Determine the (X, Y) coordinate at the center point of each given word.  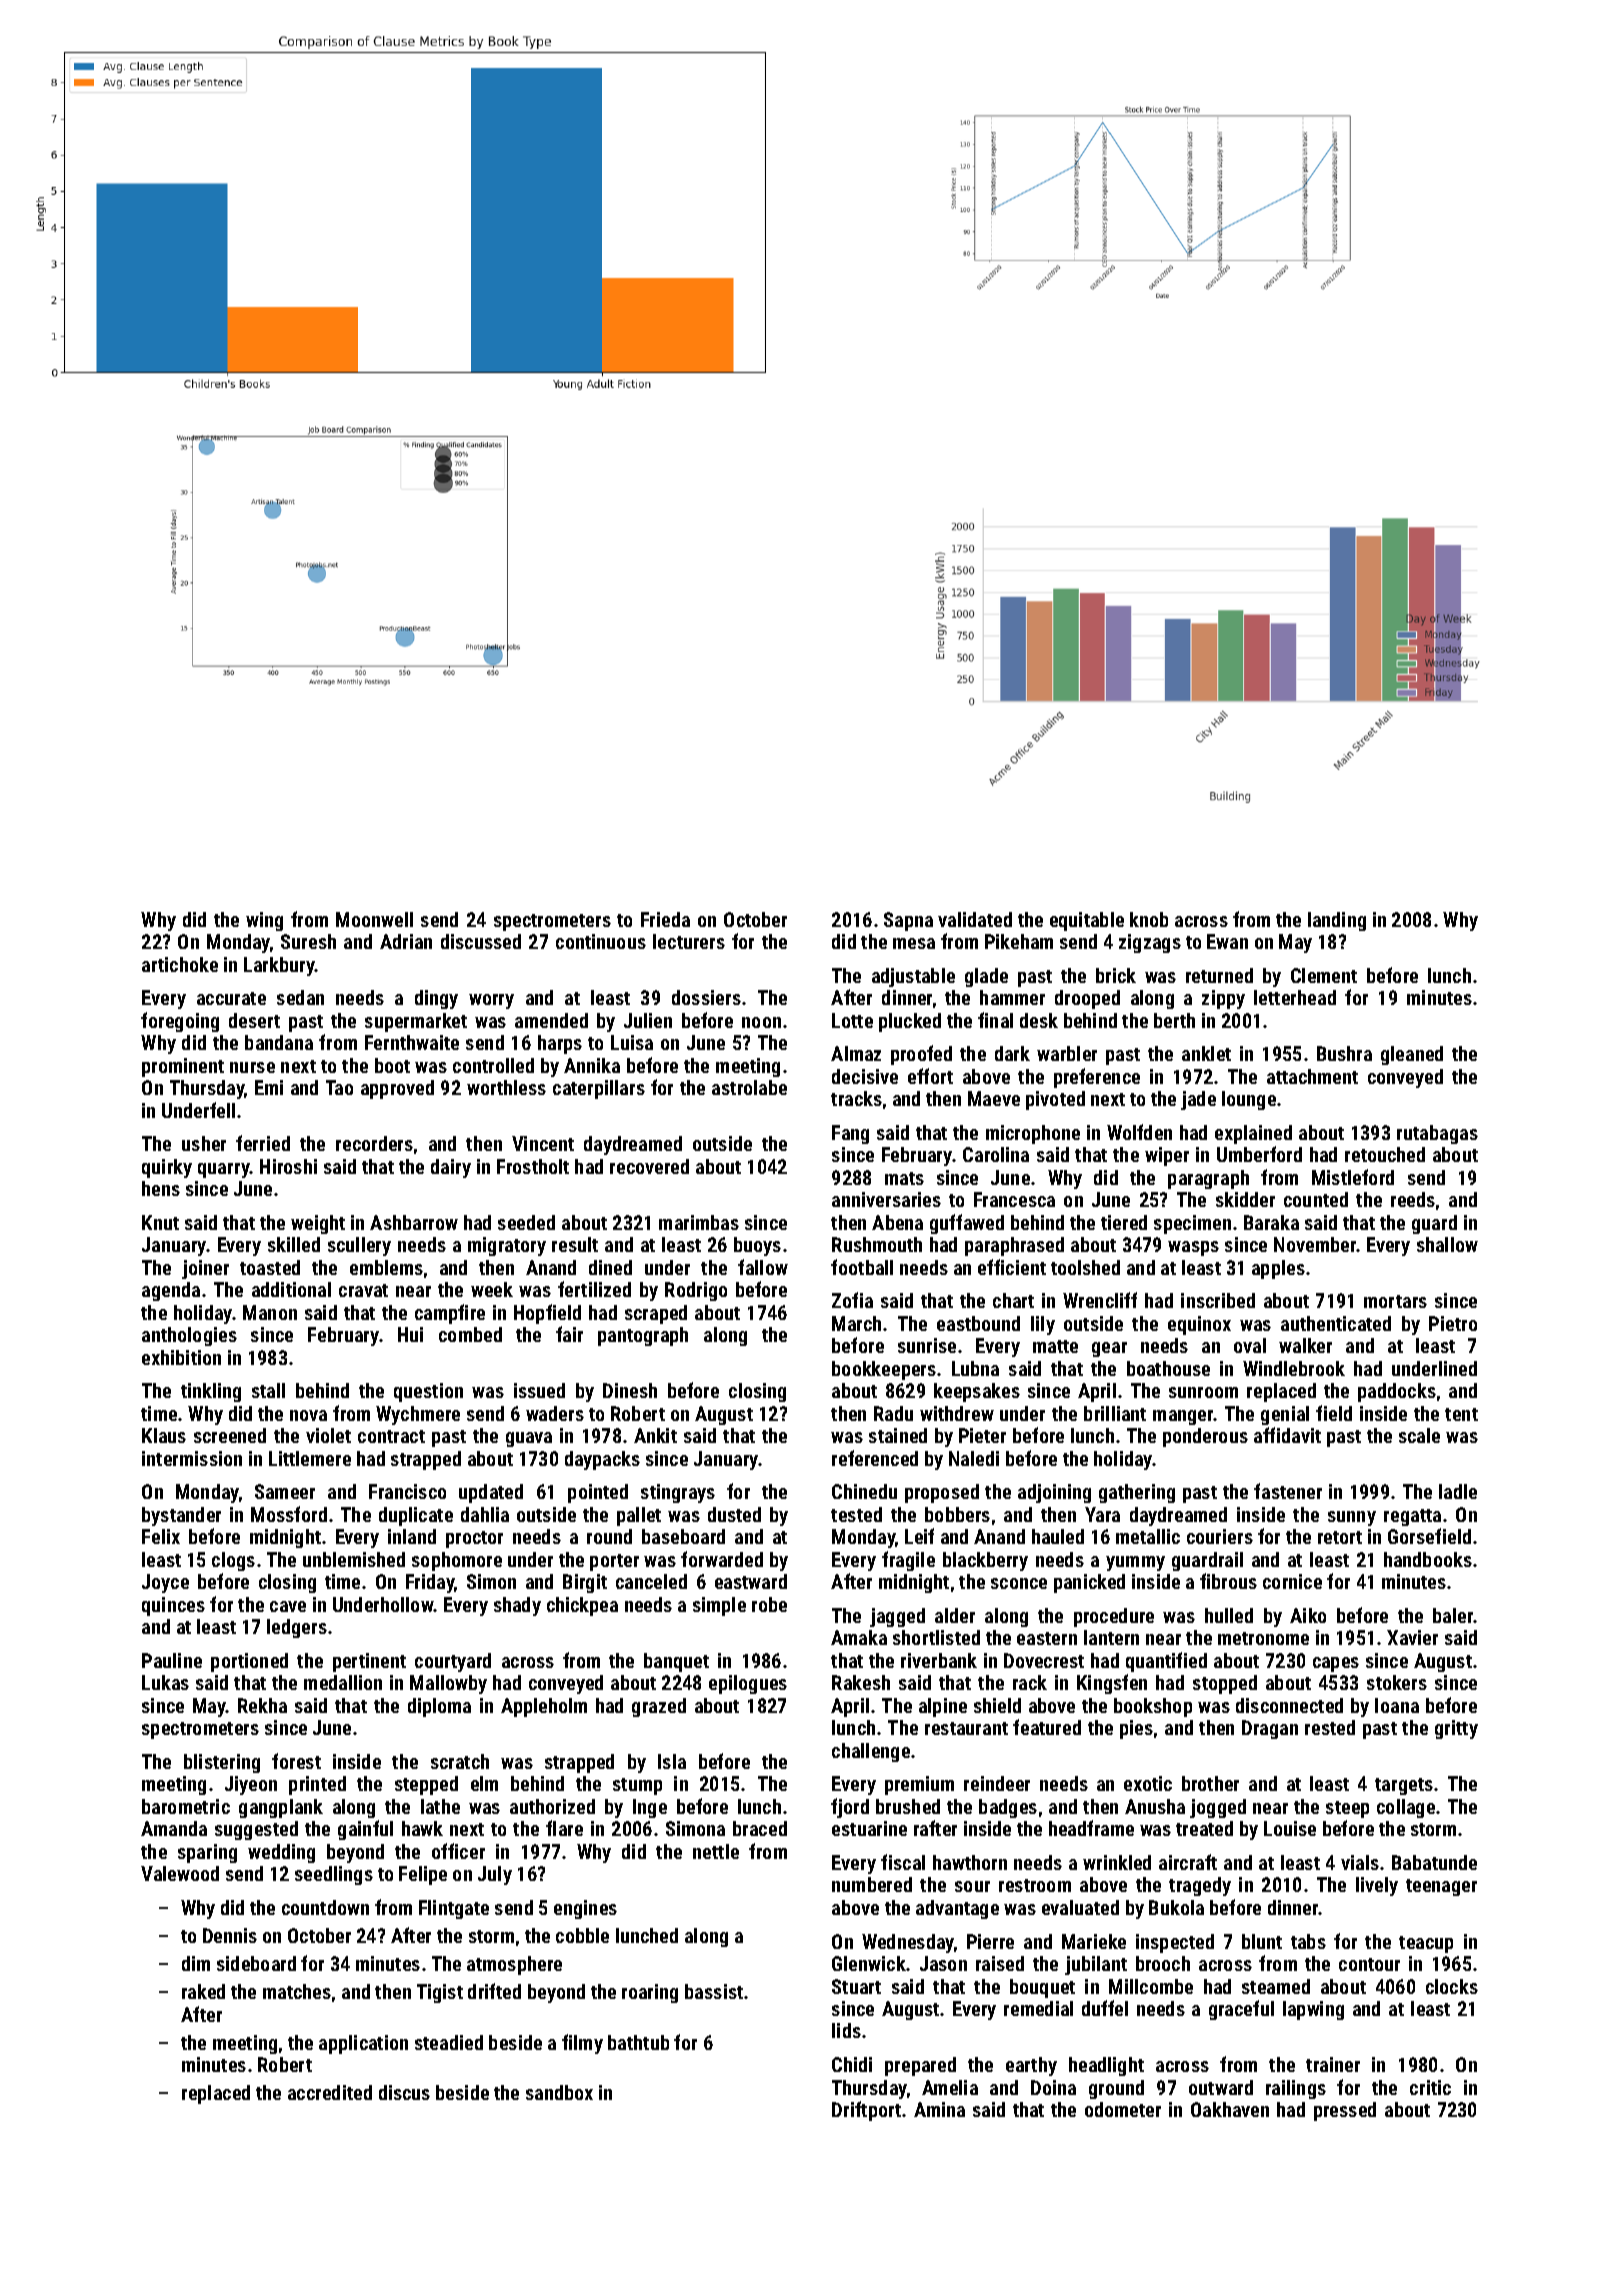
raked (203, 1991)
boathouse (1168, 1368)
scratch (460, 1761)
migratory (507, 1246)
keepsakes (977, 1392)
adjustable (913, 977)
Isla (672, 1761)
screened (230, 1435)
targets (1404, 1786)
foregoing (180, 1022)
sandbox (559, 2092)
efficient (1012, 1267)
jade (1198, 1100)
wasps (1193, 1248)
